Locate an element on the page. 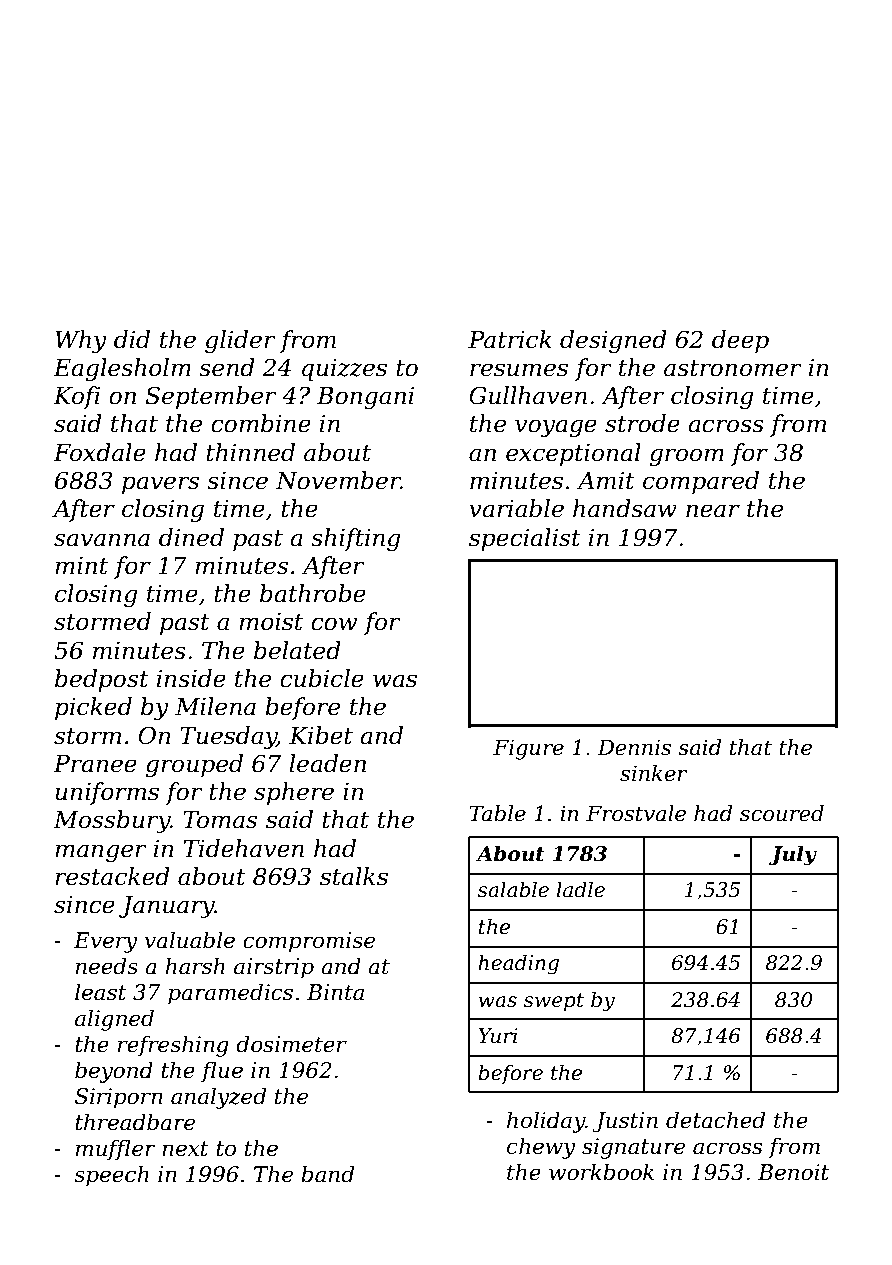  July is located at coordinates (793, 855).
